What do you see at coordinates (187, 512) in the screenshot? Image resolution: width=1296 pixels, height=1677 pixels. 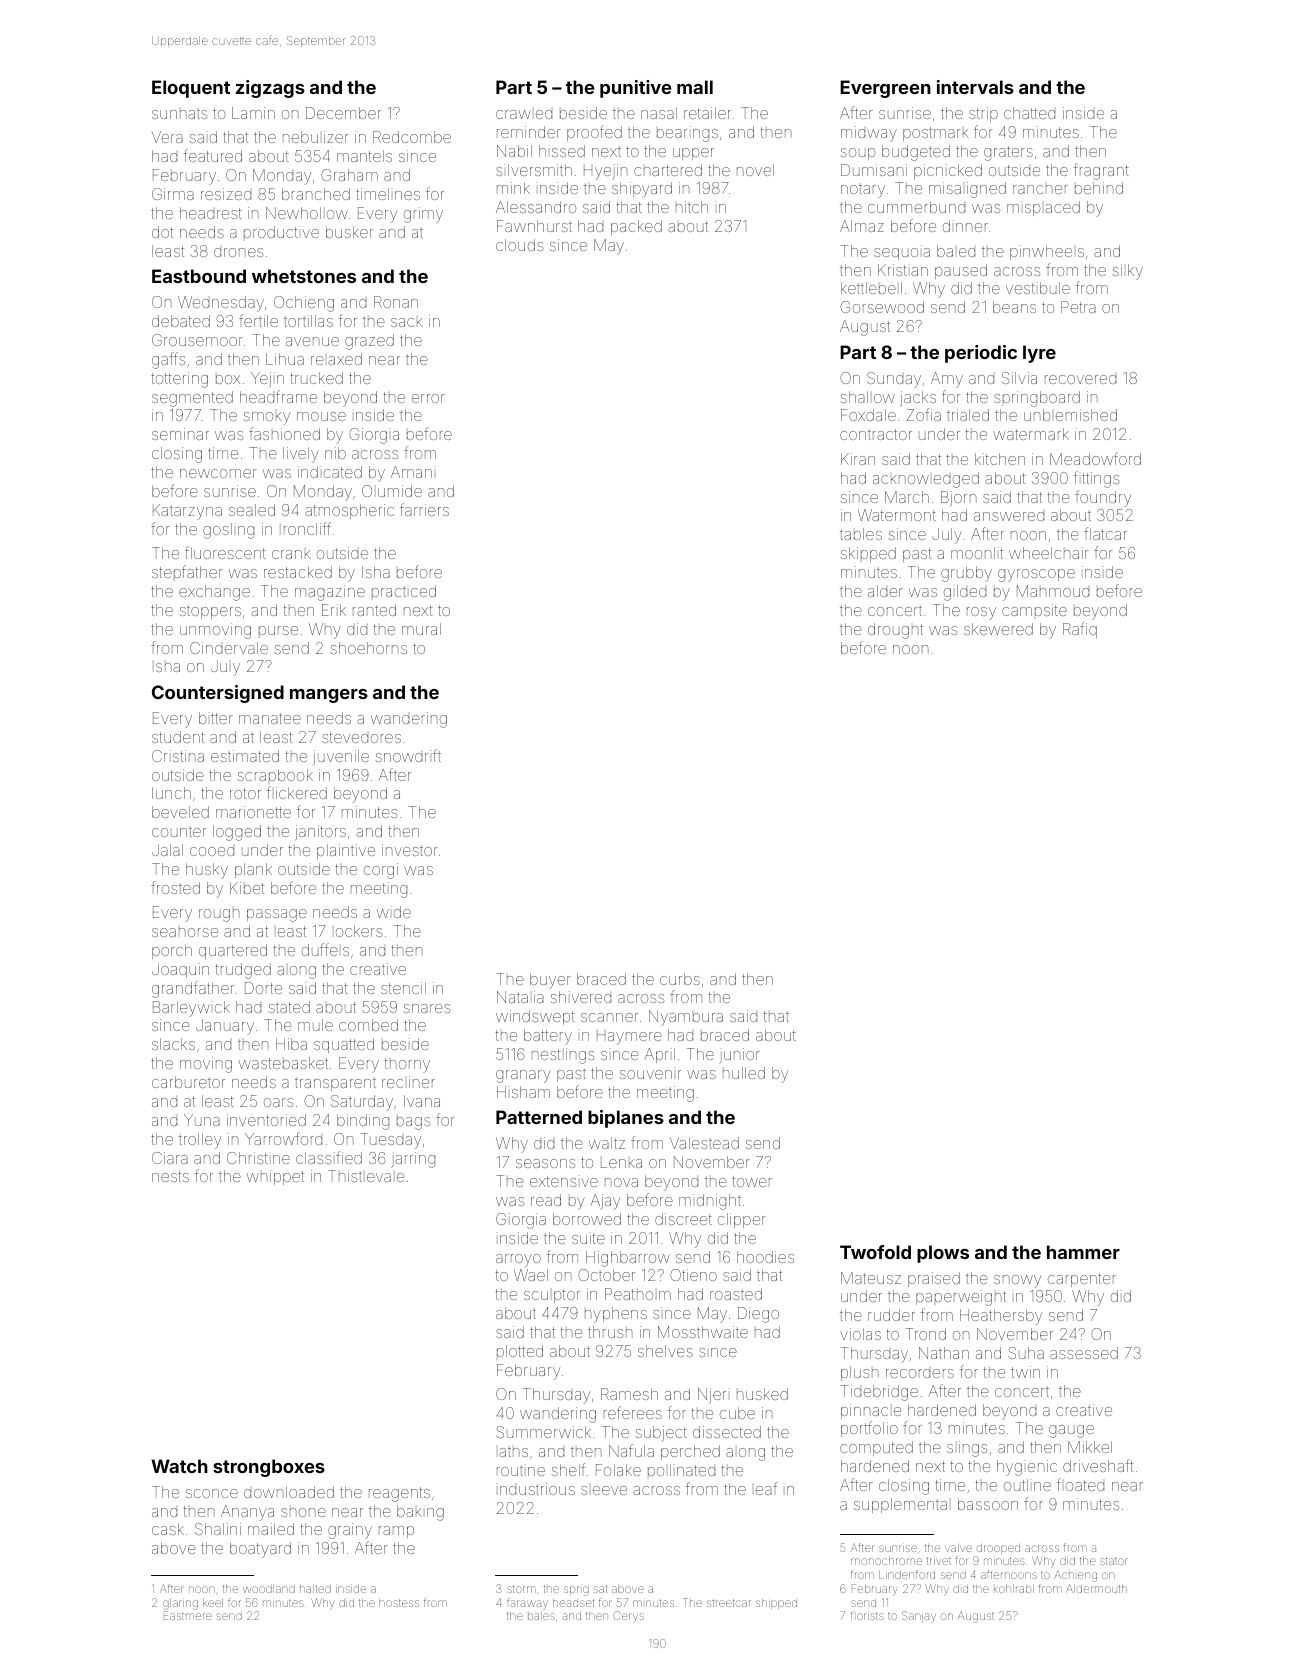 I see `Katarzyna` at bounding box center [187, 512].
